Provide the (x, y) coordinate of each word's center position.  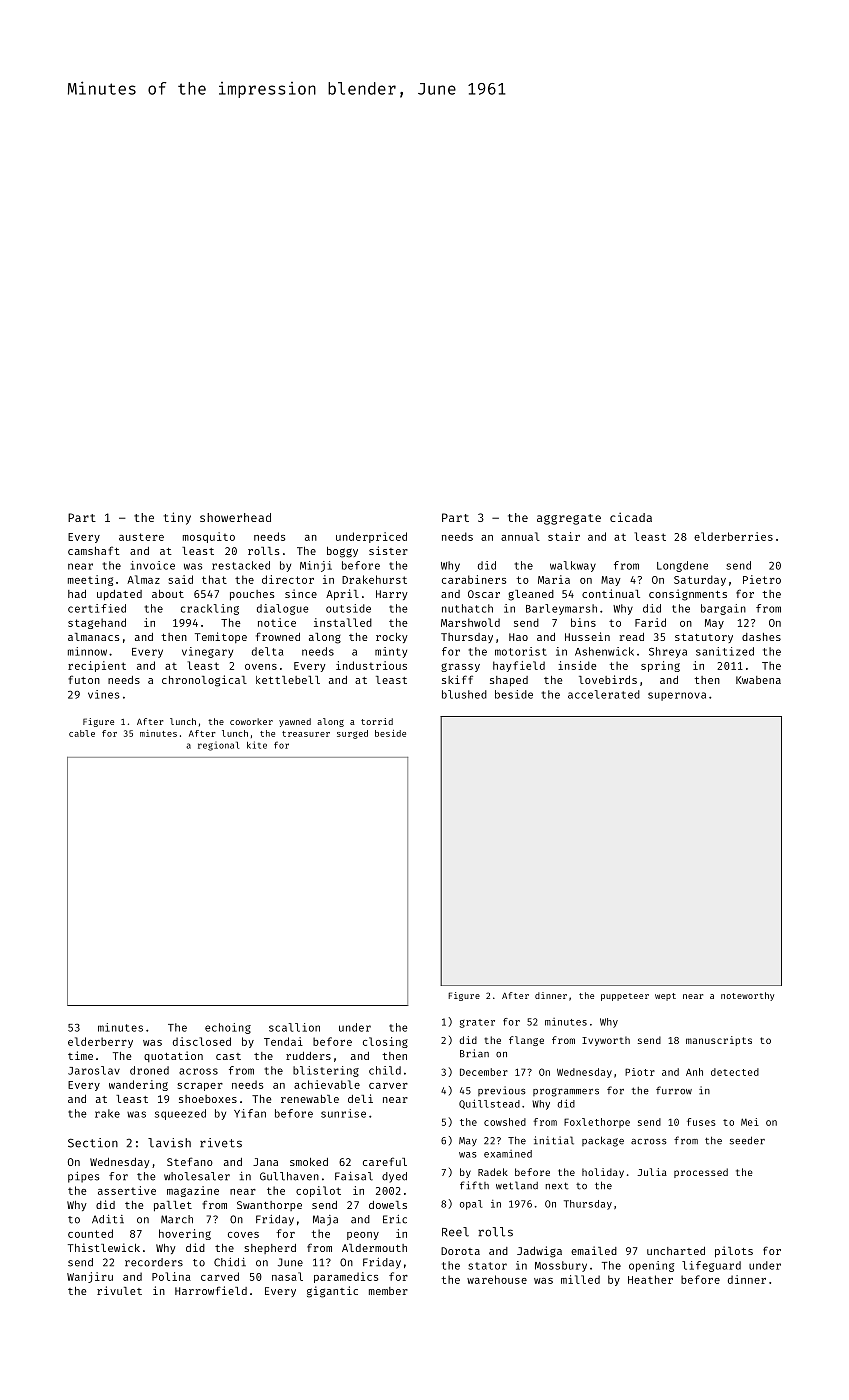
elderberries (733, 536)
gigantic (332, 1292)
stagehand (97, 623)
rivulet (119, 1290)
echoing (228, 1028)
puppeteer (625, 997)
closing (385, 1042)
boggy (342, 552)
